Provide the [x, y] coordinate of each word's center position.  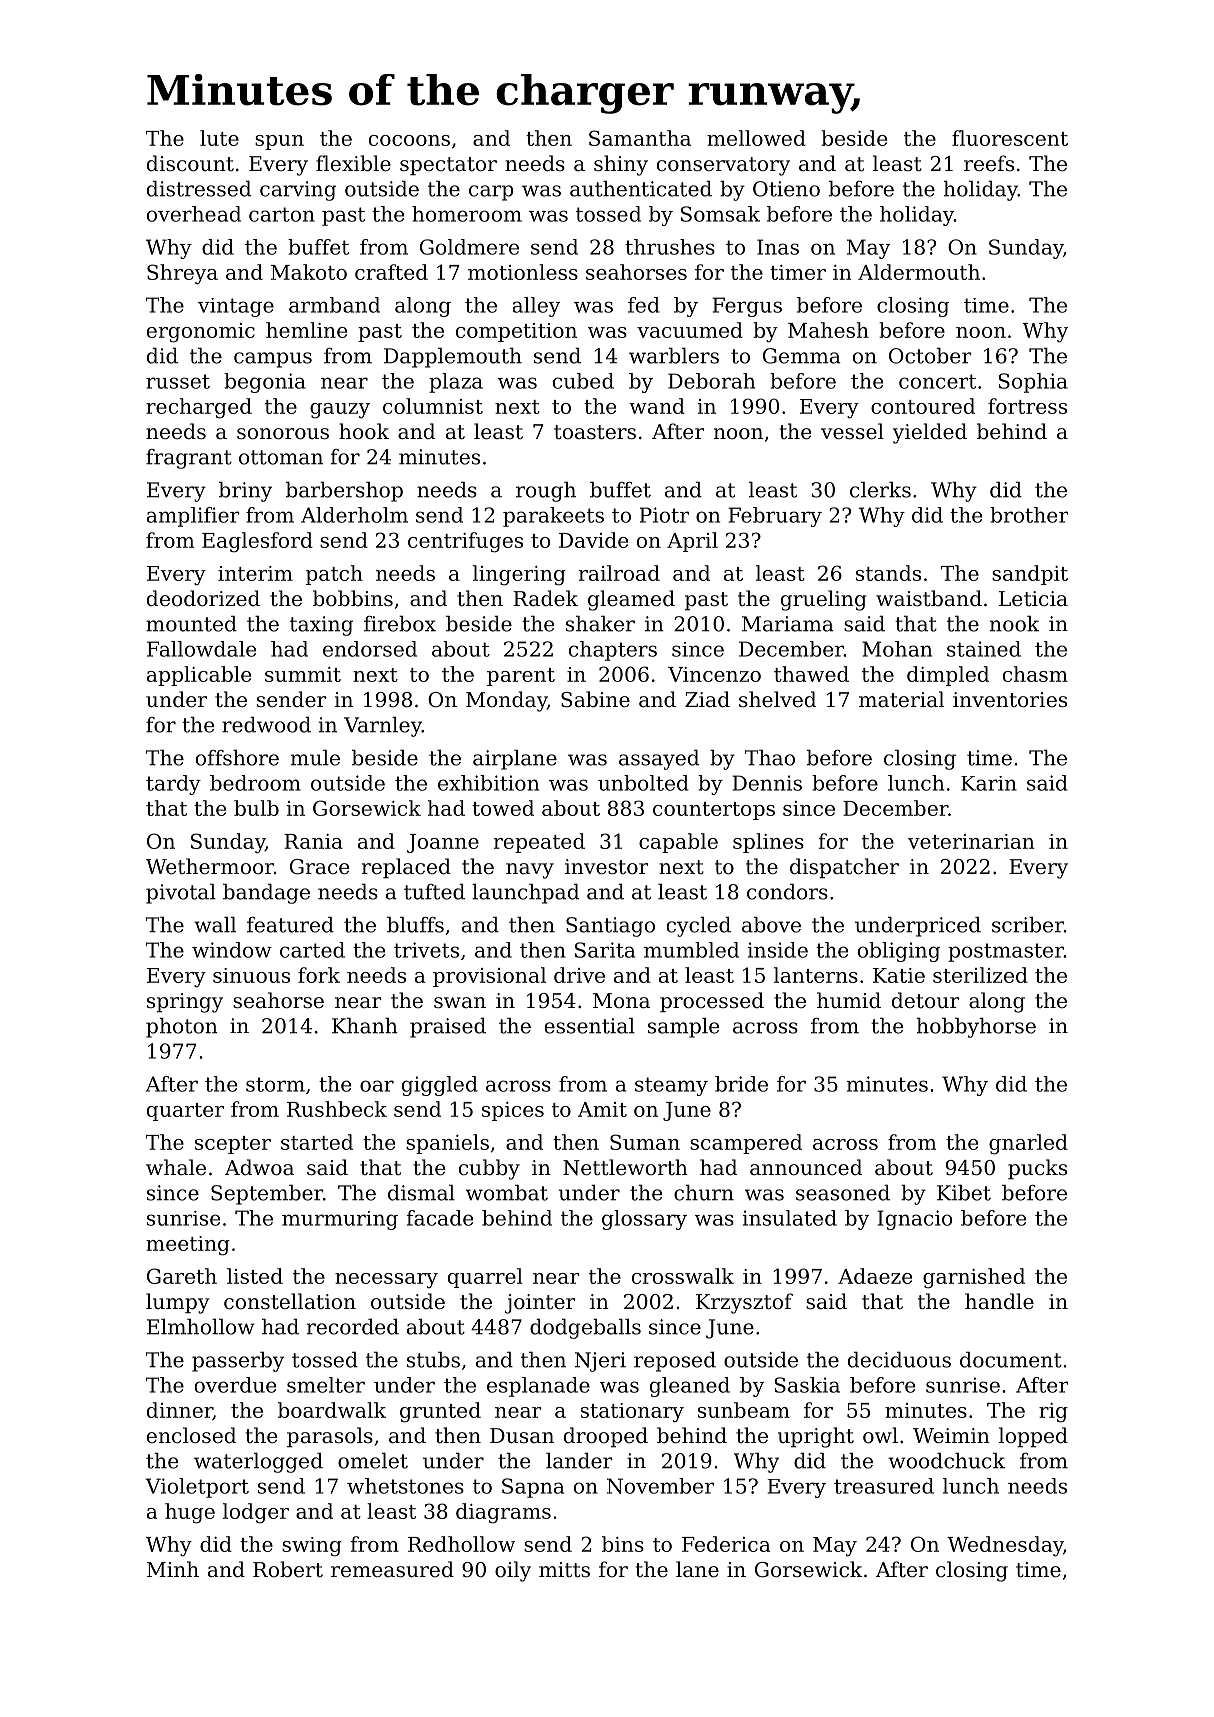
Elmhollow [201, 1327]
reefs [989, 163]
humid [849, 1000]
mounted [191, 624]
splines [768, 843]
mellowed [756, 138]
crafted [391, 272]
